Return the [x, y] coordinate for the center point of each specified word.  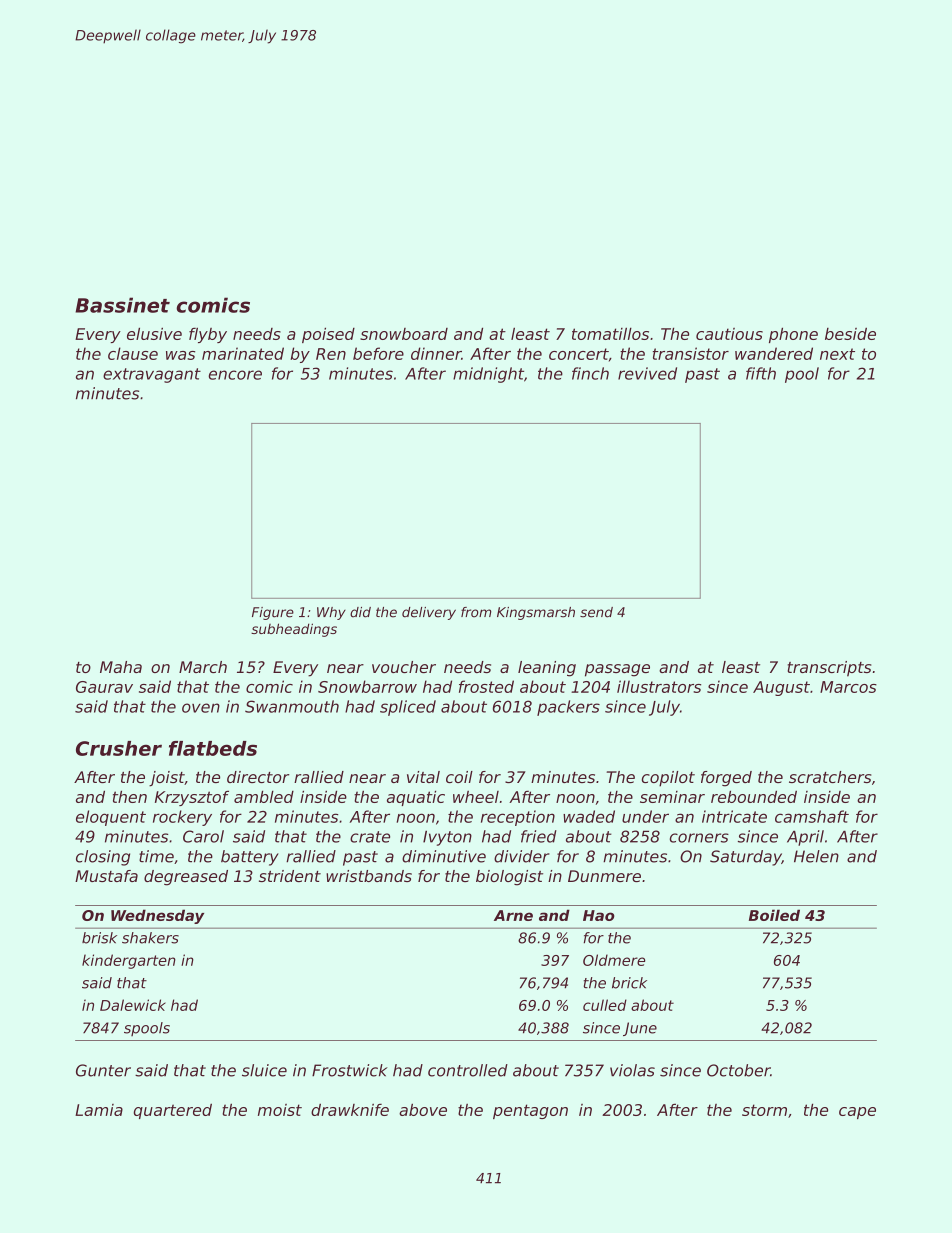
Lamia [99, 1110]
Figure [273, 613]
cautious [729, 334]
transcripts [829, 669]
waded [589, 816]
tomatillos [610, 334]
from [476, 612]
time [156, 856]
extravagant [152, 375]
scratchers [830, 777]
